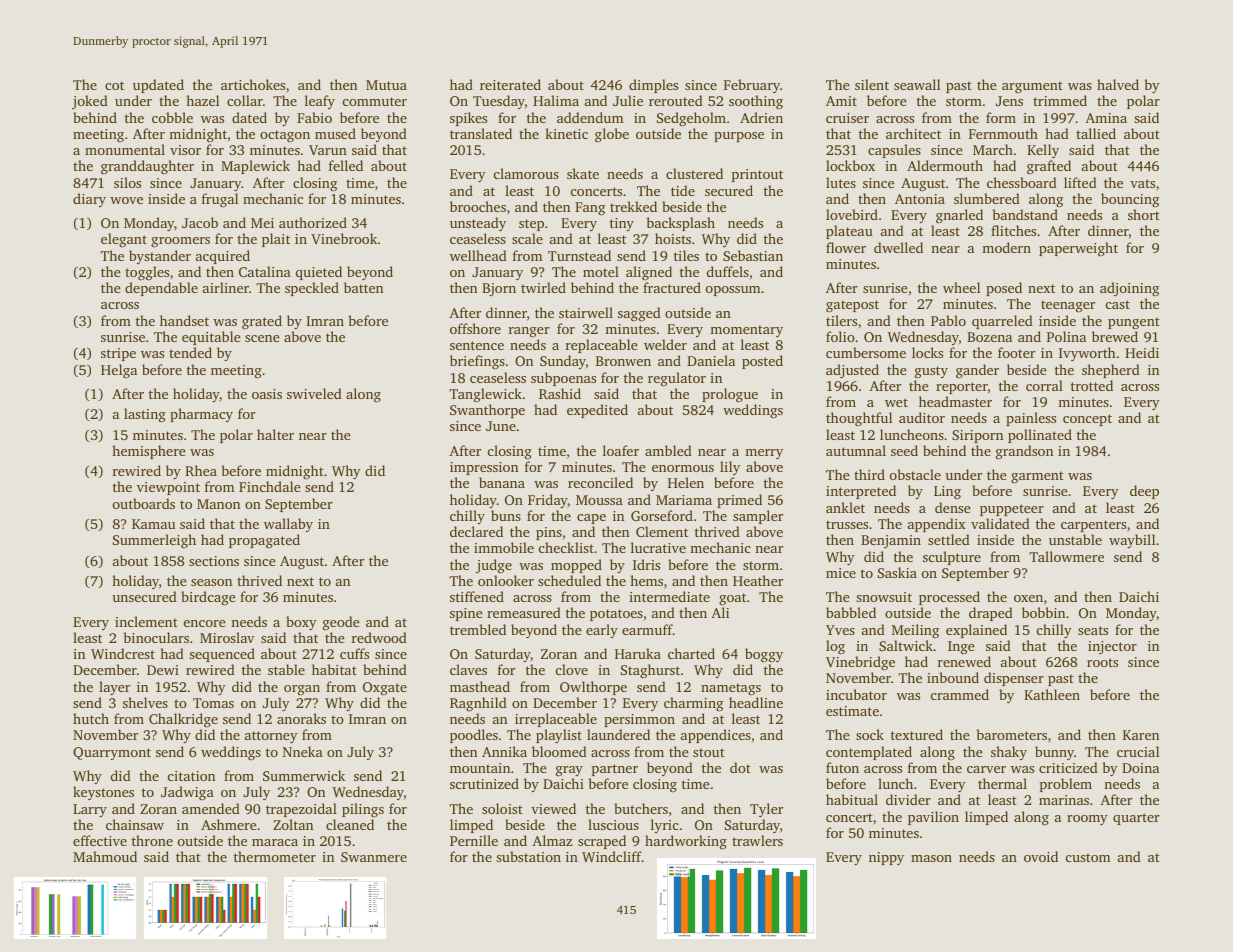  What do you see at coordinates (1132, 541) in the page?
I see `waybill` at bounding box center [1132, 541].
